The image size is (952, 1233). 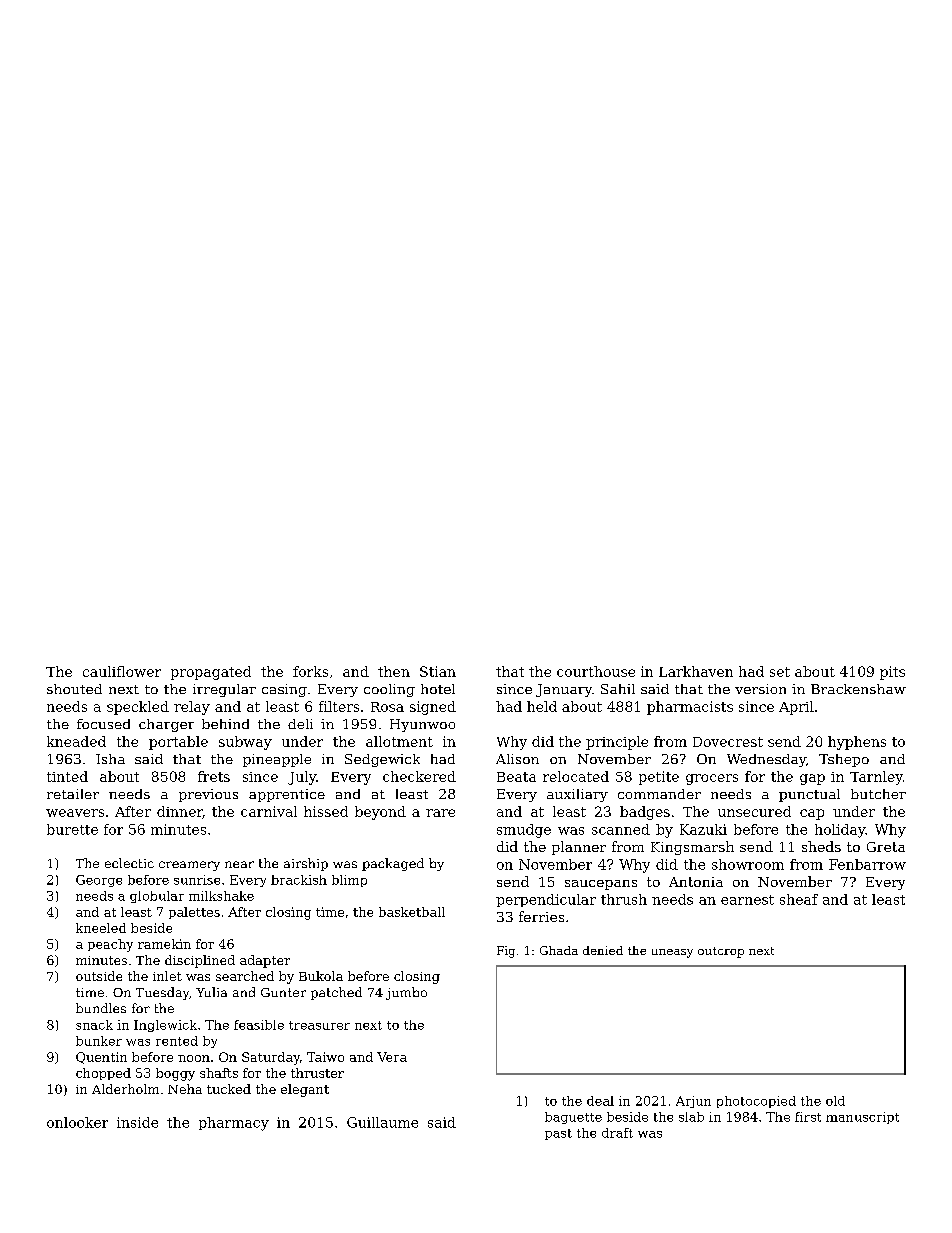 I want to click on Quentin, so click(x=101, y=1058).
